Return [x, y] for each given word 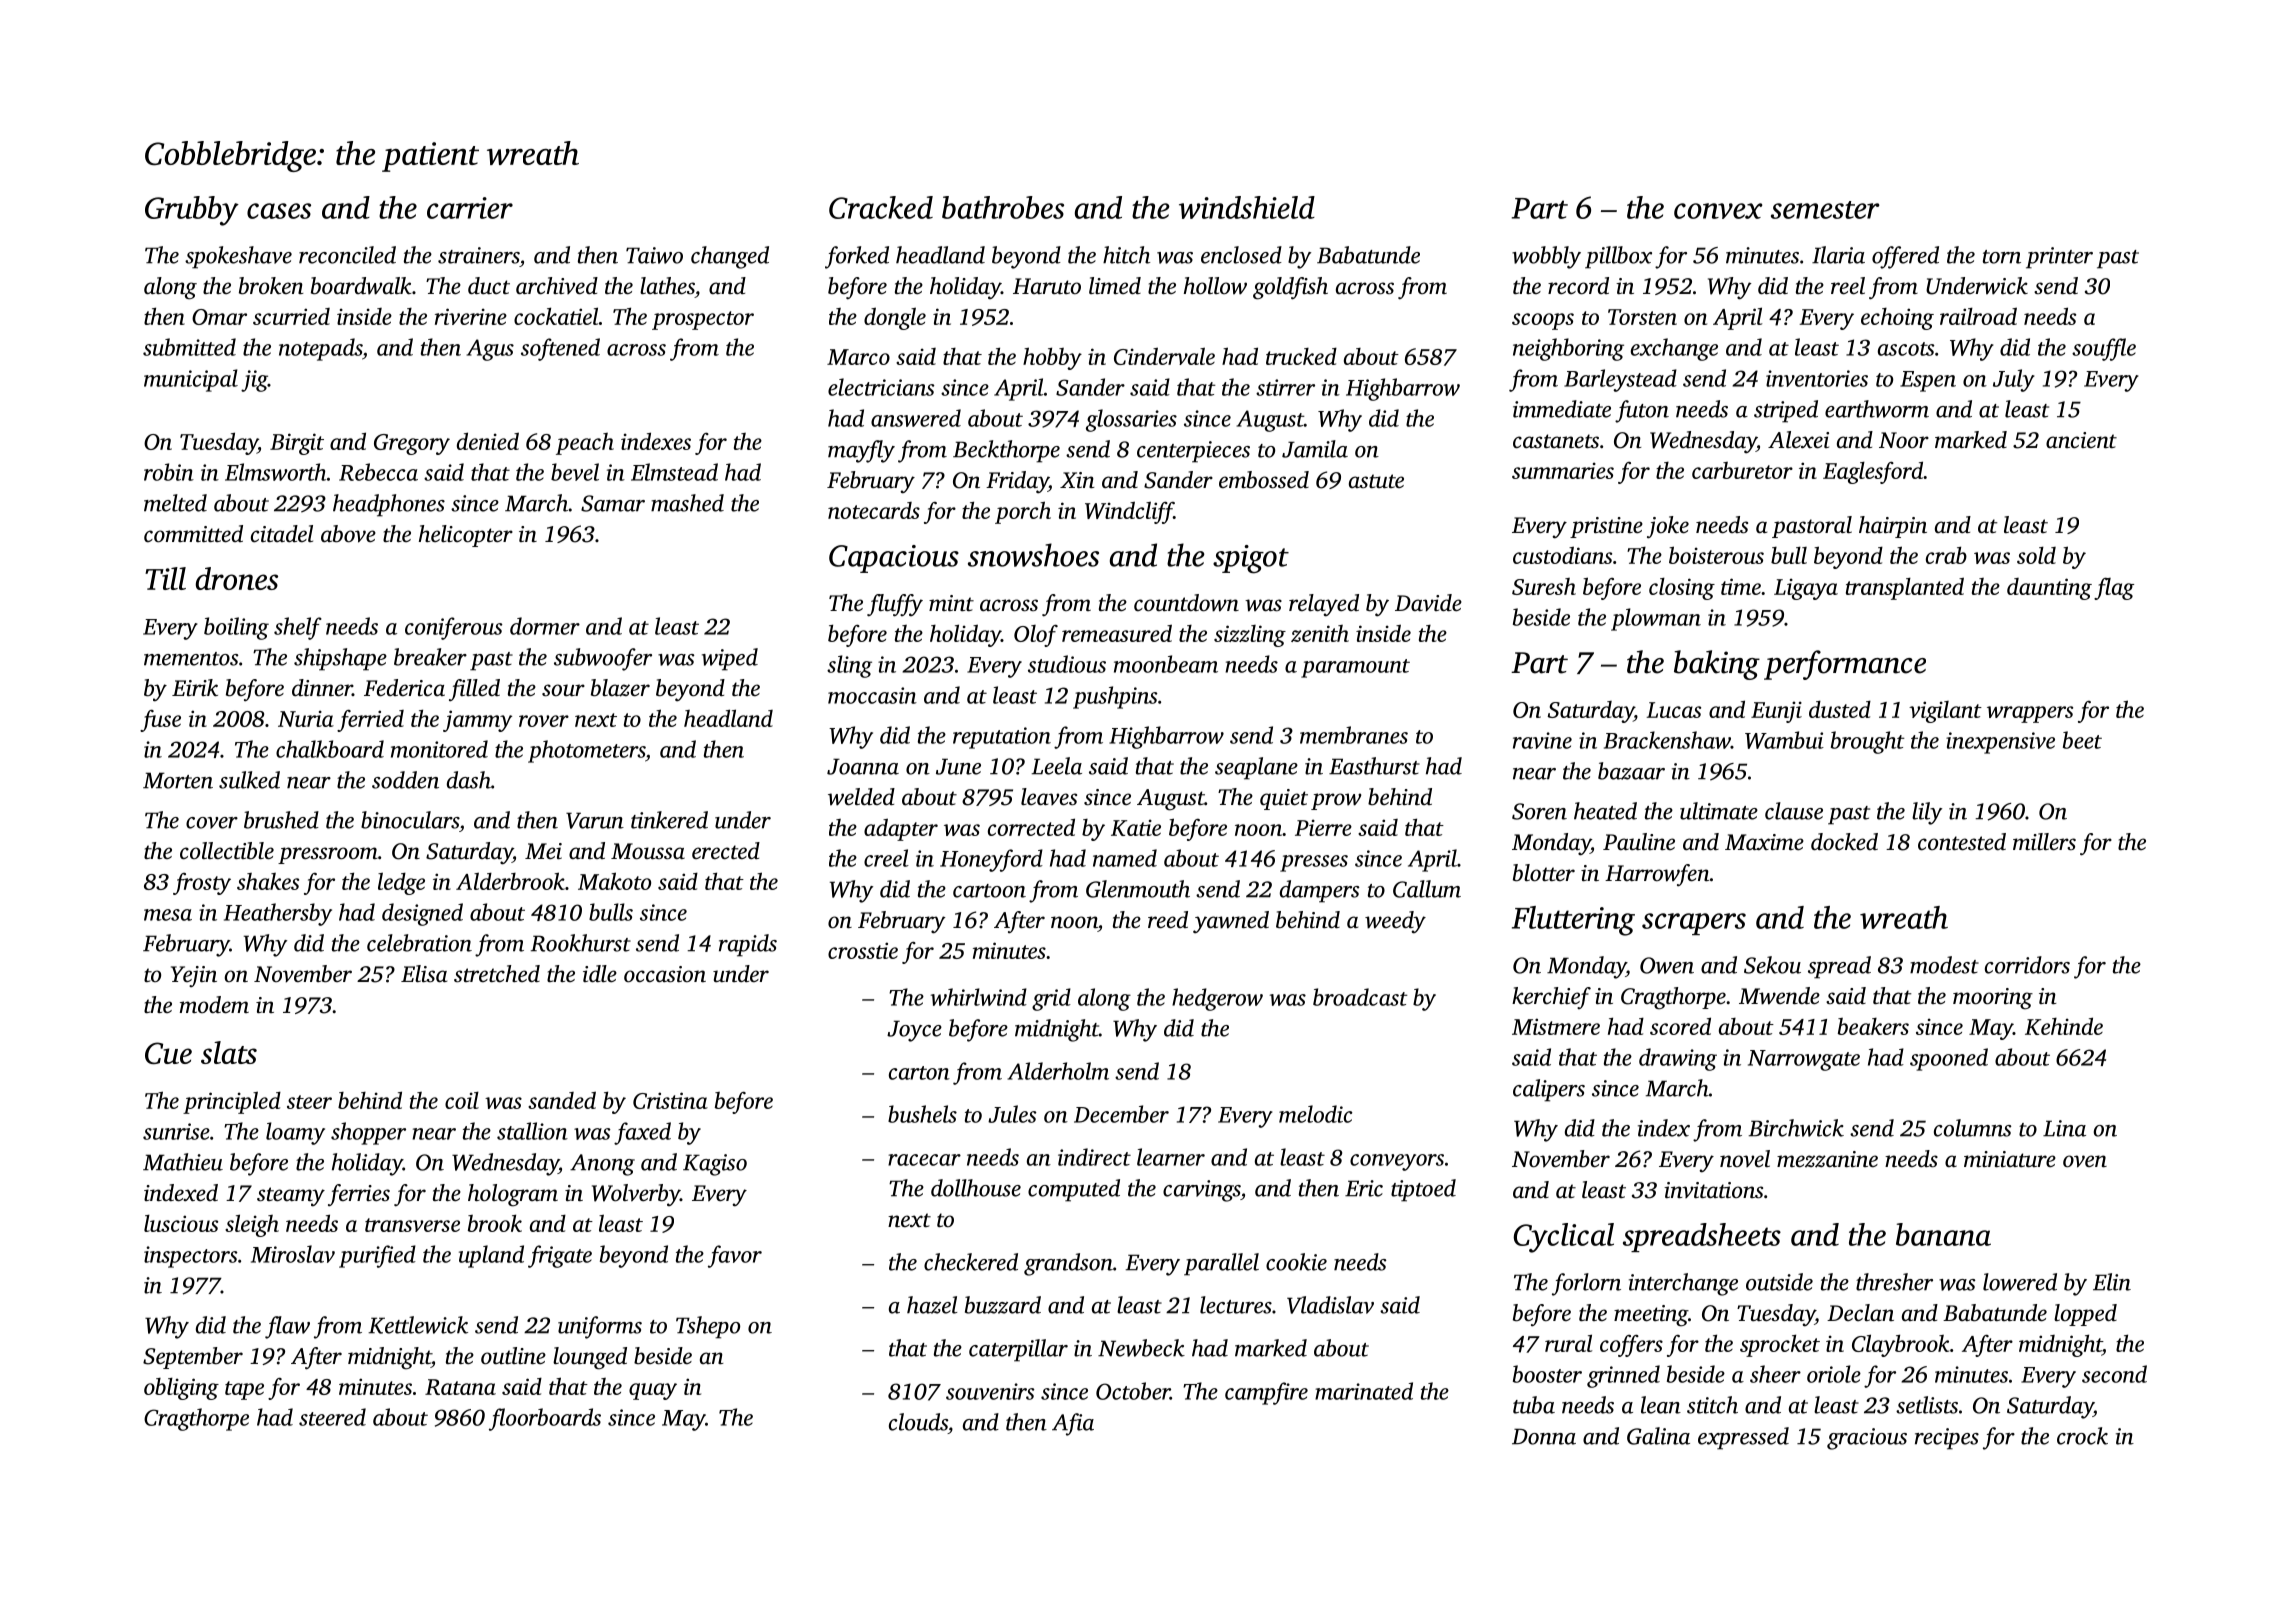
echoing [1897, 319]
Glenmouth [1138, 889]
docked [1844, 842]
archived [557, 286]
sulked [249, 780]
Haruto [1047, 286]
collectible [227, 851]
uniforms [600, 1327]
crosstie [863, 950]
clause [1794, 811]
